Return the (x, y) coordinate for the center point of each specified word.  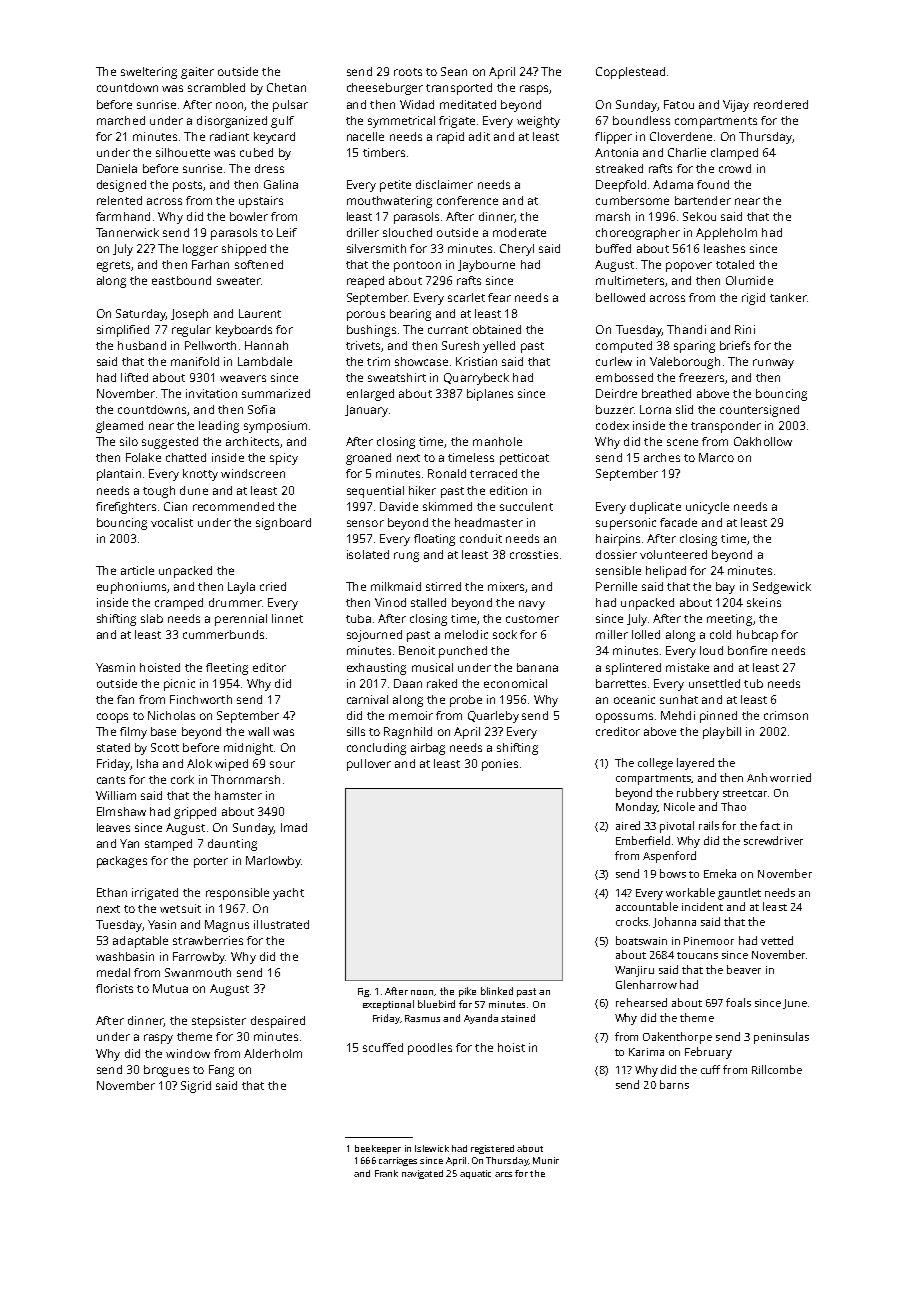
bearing (410, 315)
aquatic (475, 1174)
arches (662, 457)
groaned (368, 459)
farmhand (123, 216)
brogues (166, 1071)
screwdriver (773, 840)
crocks (632, 921)
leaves (113, 827)
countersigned (759, 411)
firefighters (126, 508)
